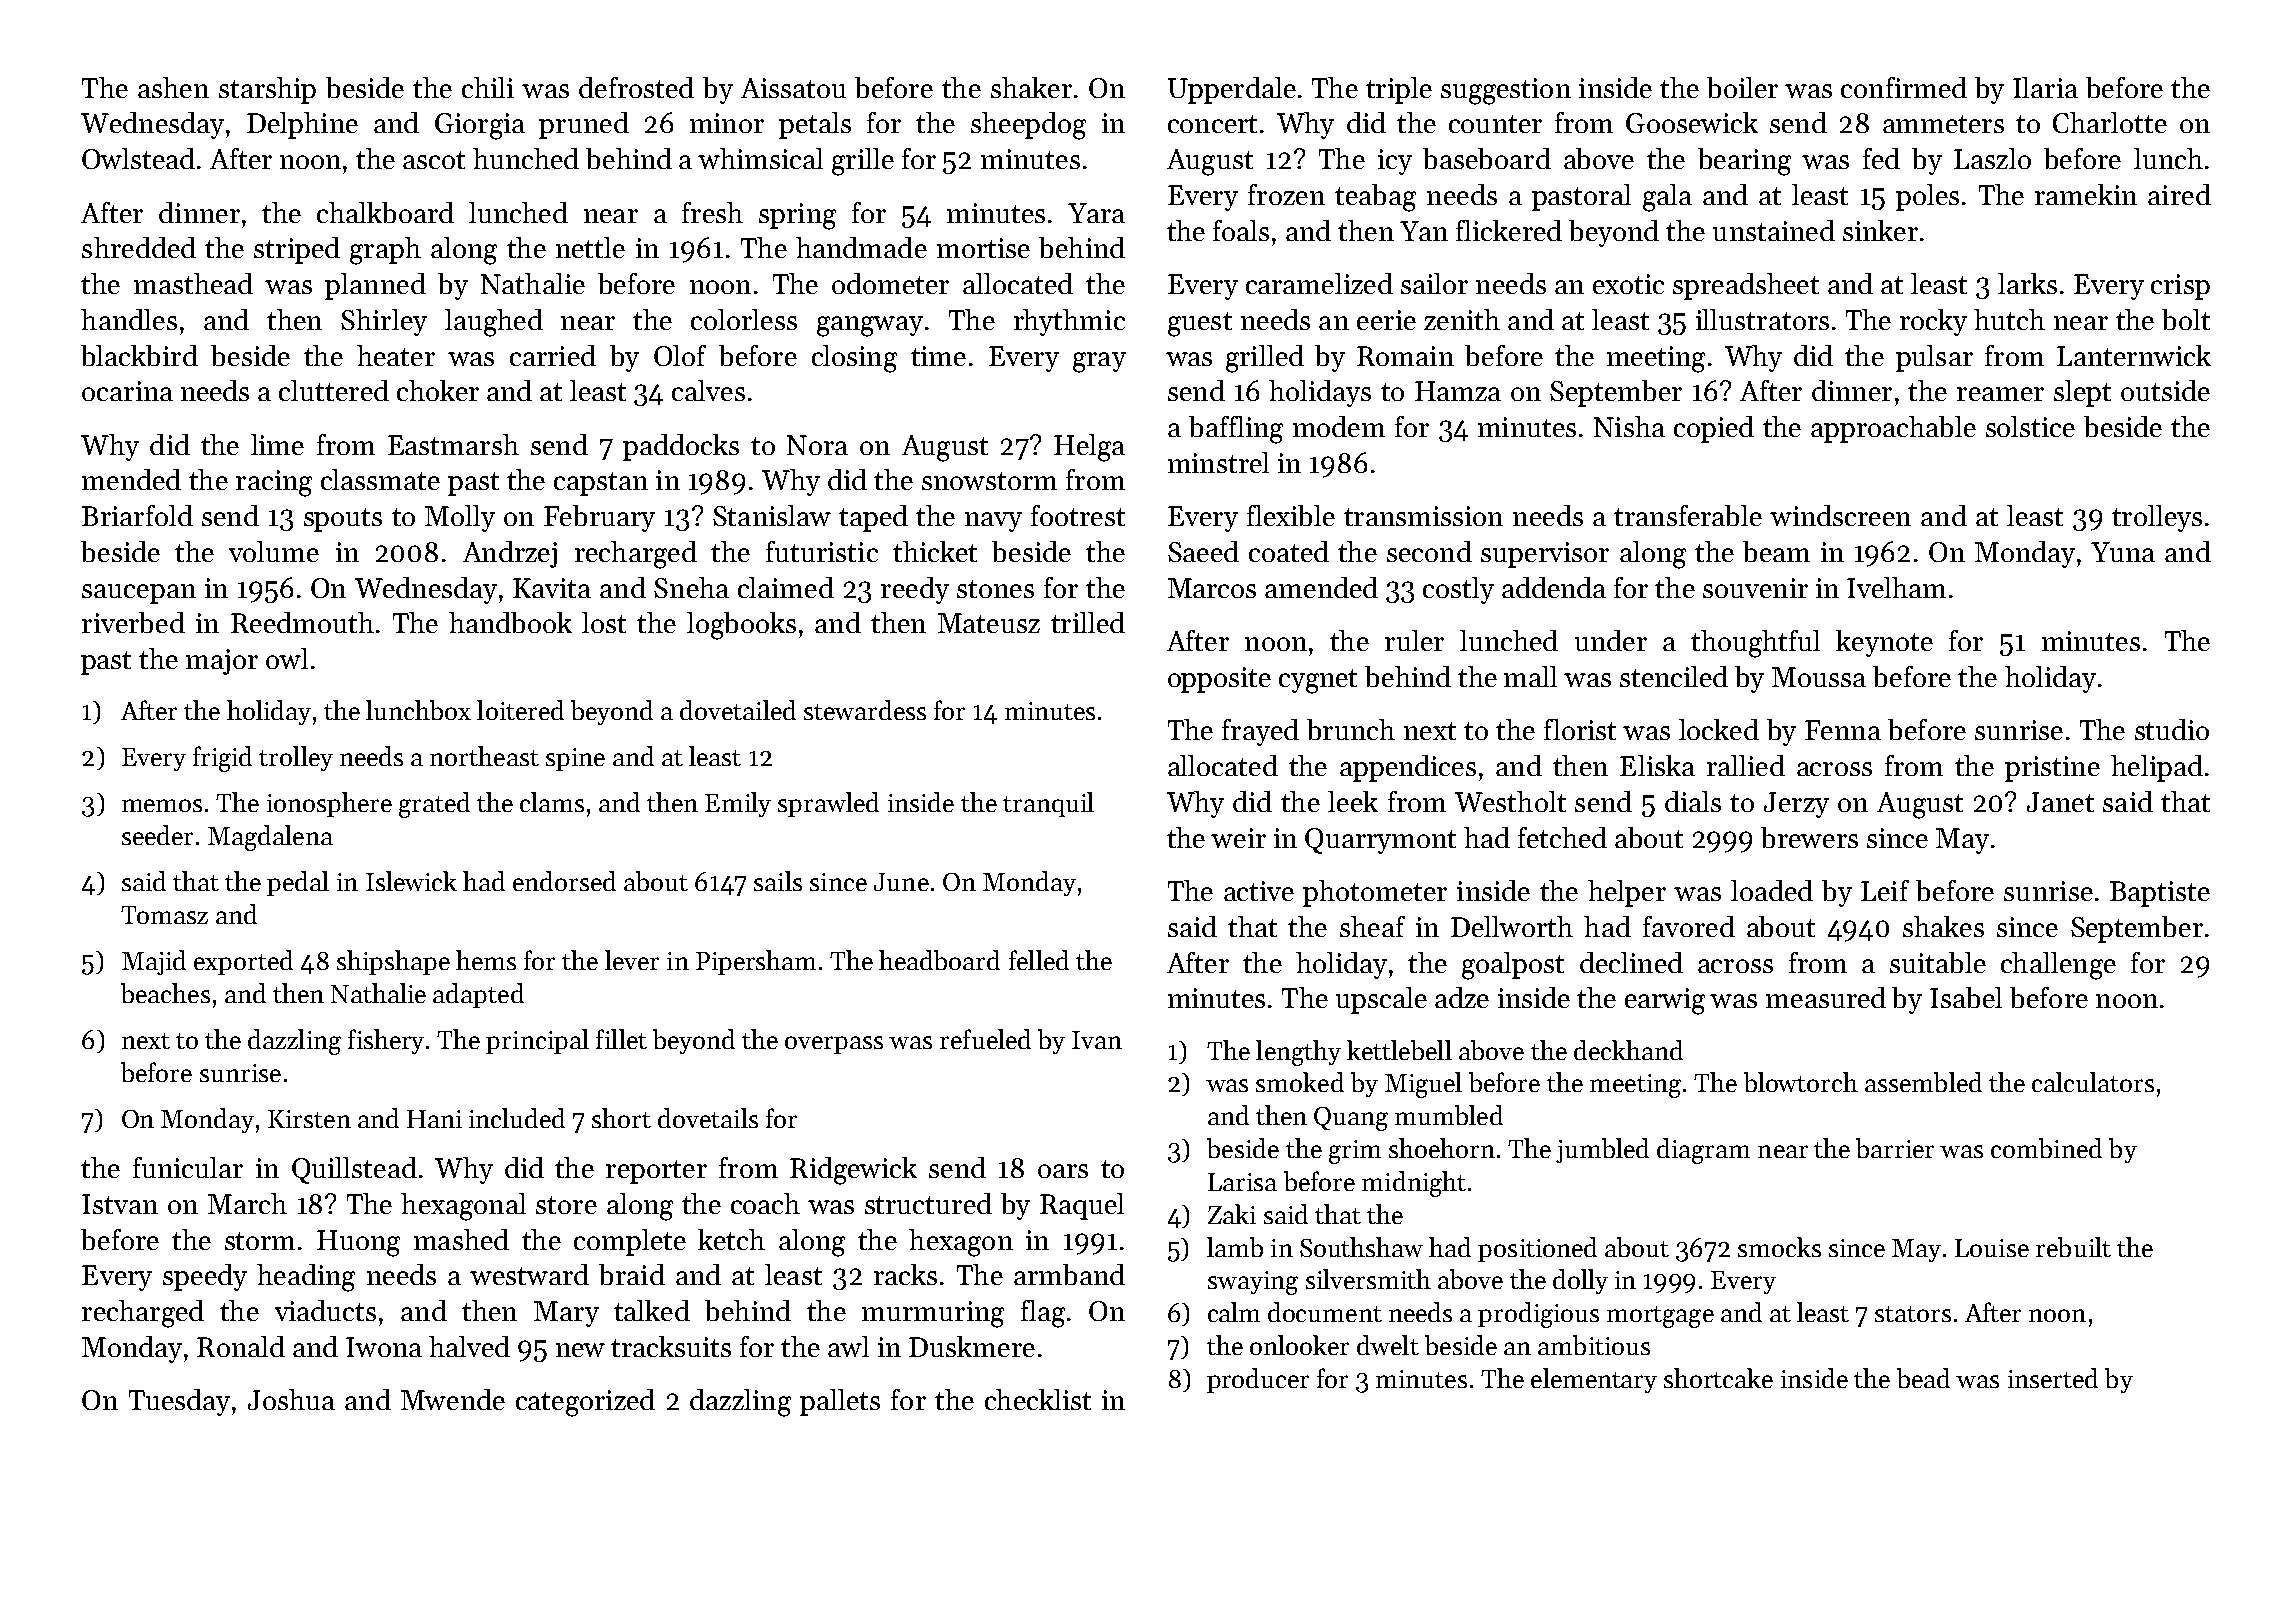  Describe the element at coordinates (1966, 997) in the screenshot. I see `Isabel` at that location.
